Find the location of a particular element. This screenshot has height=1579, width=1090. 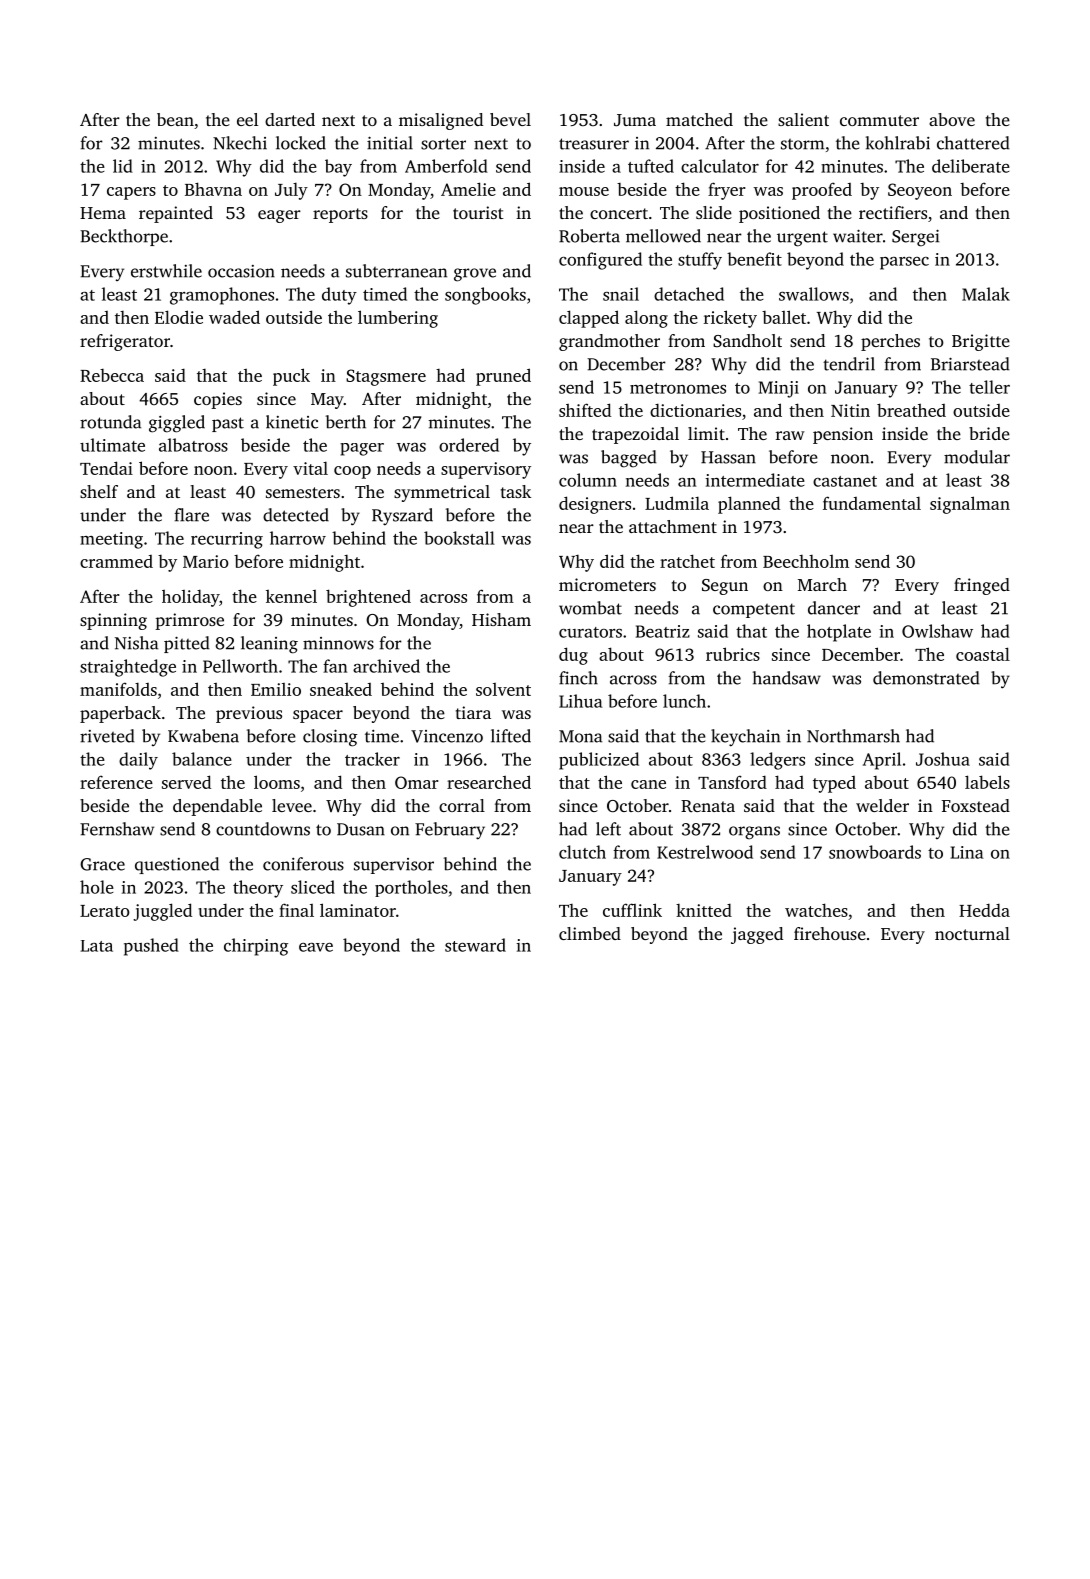

Lerato is located at coordinates (105, 911).
